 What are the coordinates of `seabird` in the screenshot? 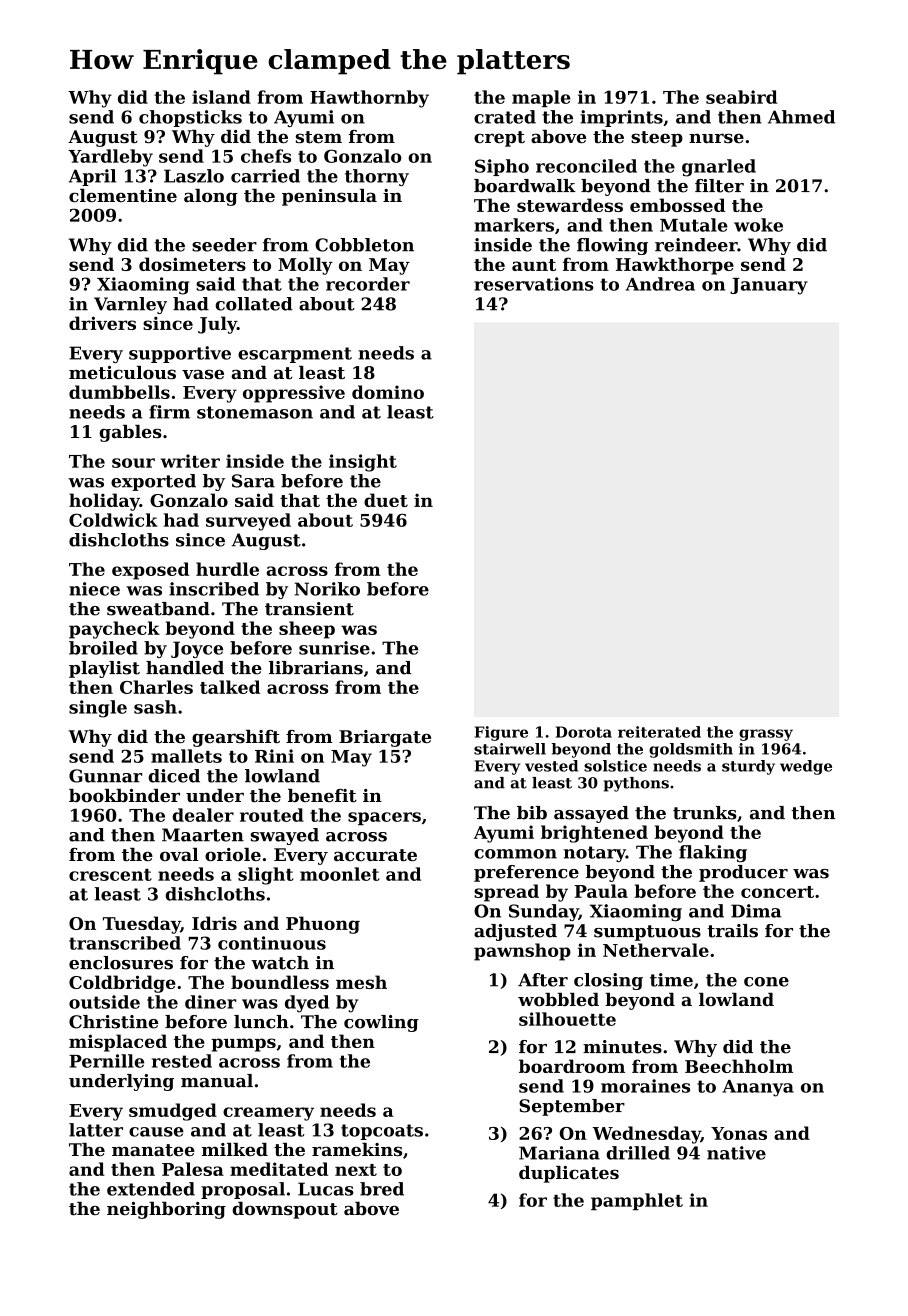 It's located at (741, 97).
